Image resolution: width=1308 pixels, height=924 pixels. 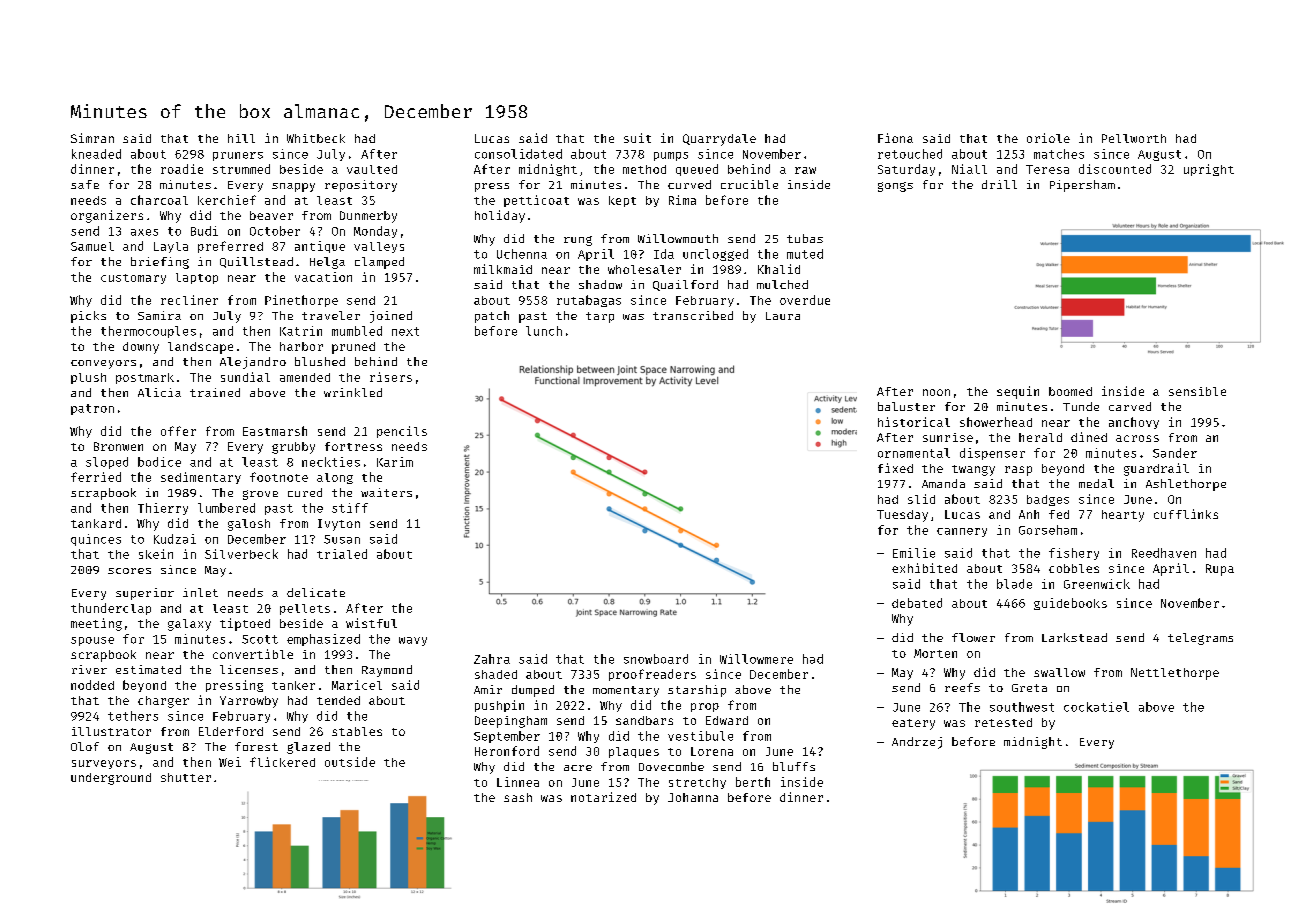 I want to click on Ashlethorpe, so click(x=1186, y=485).
